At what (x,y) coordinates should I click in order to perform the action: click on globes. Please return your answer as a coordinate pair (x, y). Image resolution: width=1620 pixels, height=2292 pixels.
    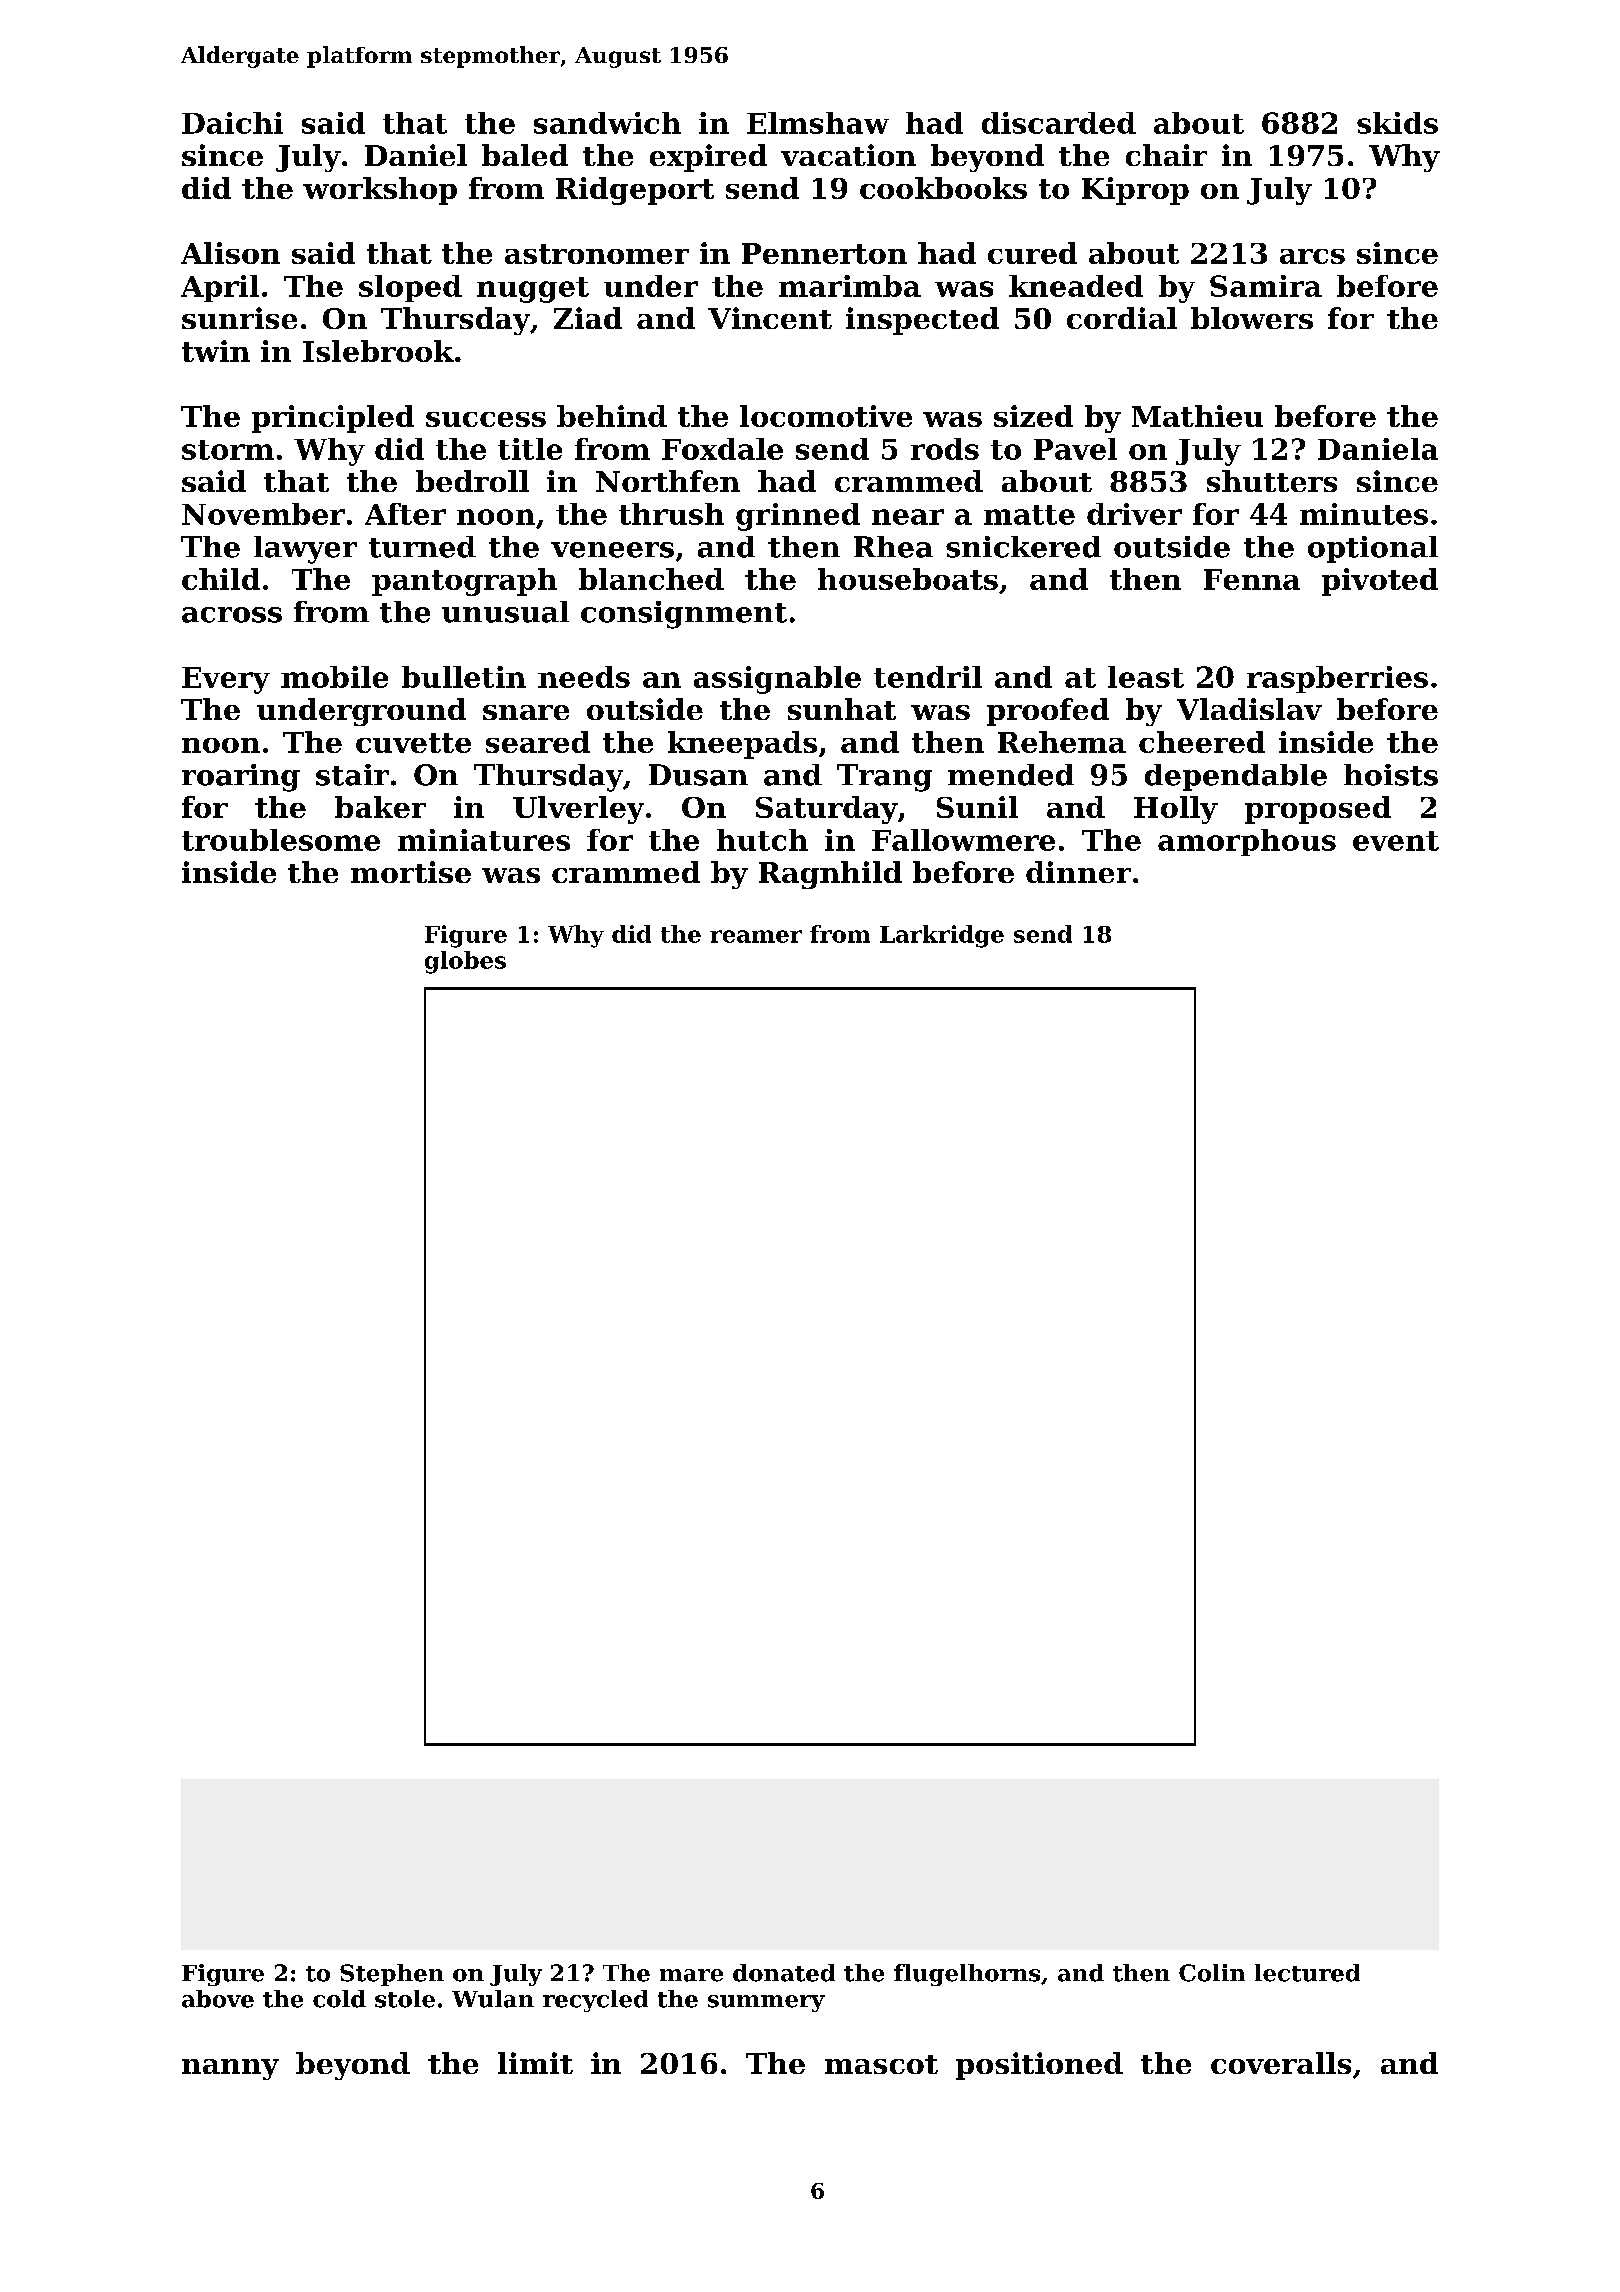
    Looking at the image, I should click on (465, 962).
